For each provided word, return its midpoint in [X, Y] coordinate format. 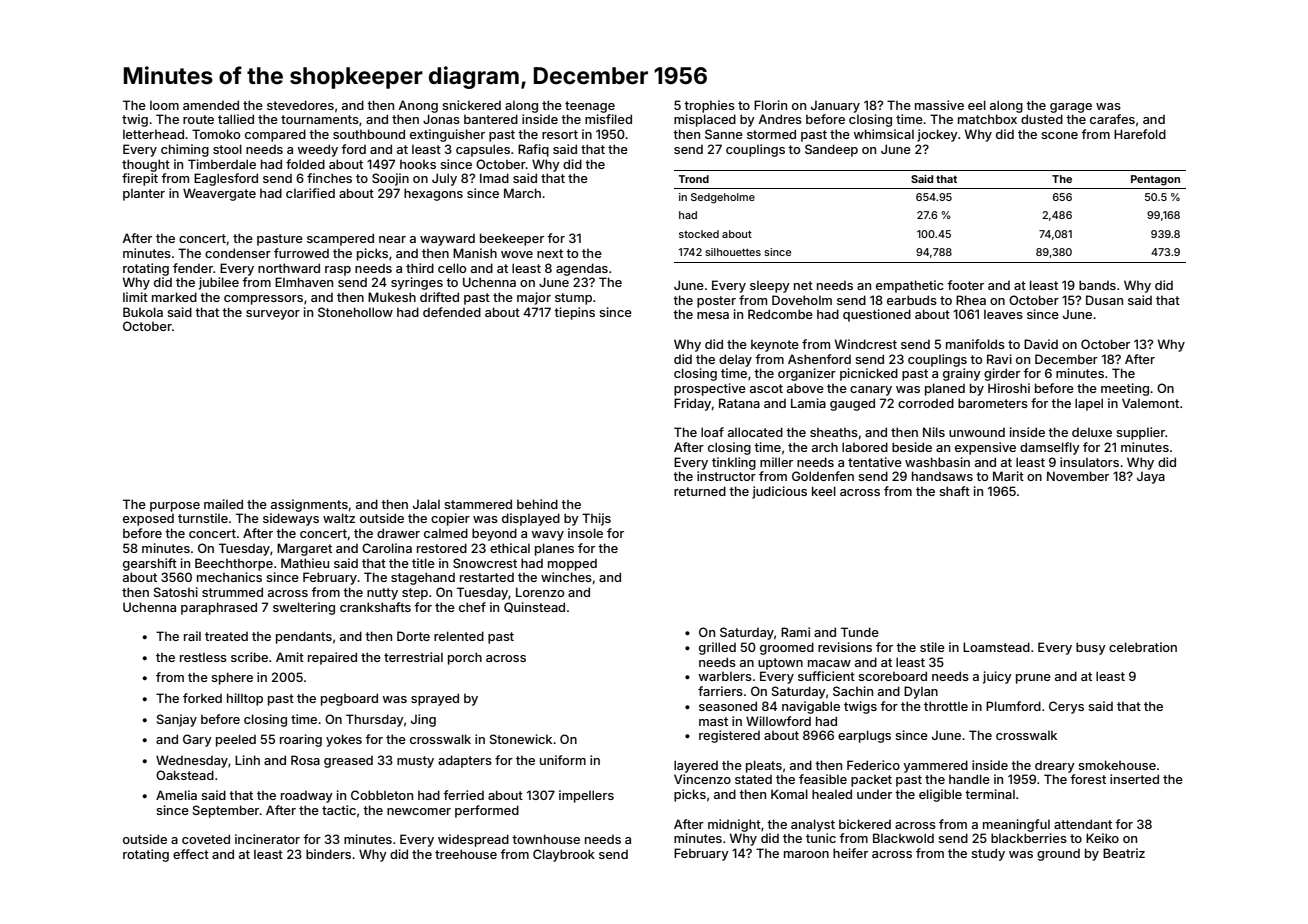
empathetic [910, 286]
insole [585, 533]
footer [965, 285]
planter [144, 194]
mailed [223, 504]
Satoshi [176, 592]
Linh [247, 760]
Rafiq [533, 150]
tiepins [574, 313]
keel [824, 491]
